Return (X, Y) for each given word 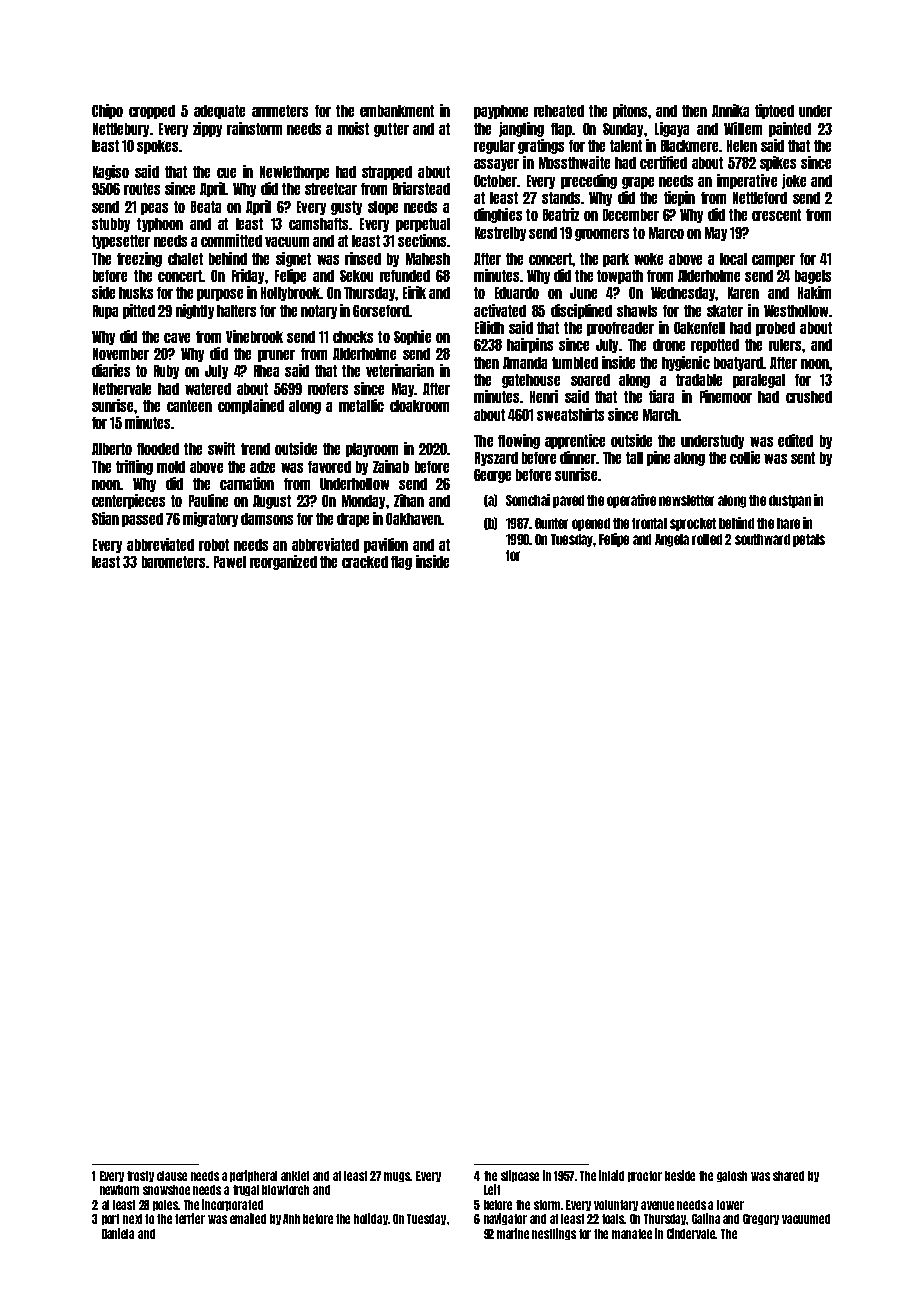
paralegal (759, 381)
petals (809, 540)
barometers (173, 562)
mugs (397, 1177)
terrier (190, 1218)
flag (401, 563)
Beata (206, 207)
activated (500, 310)
